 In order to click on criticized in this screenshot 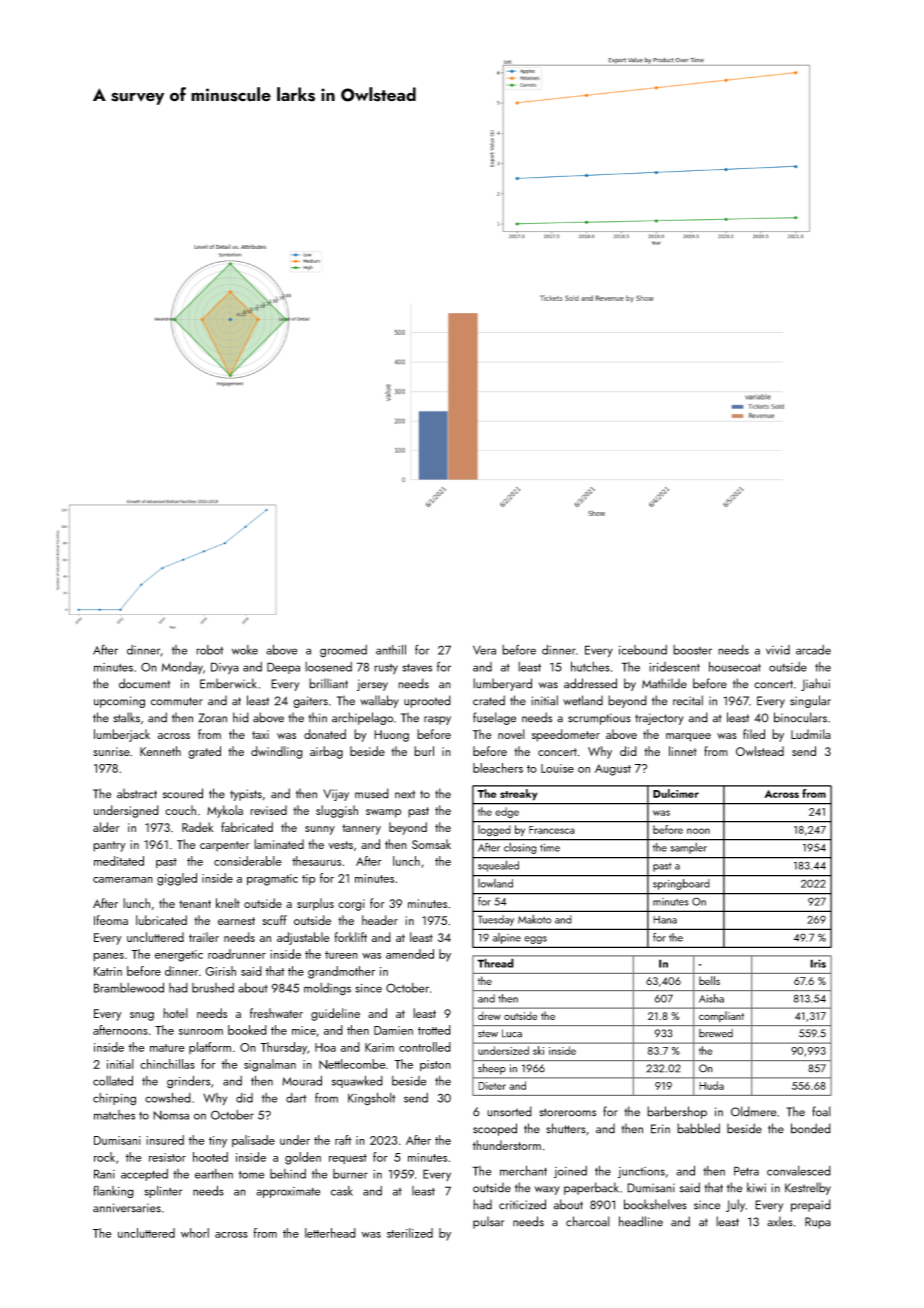, I will do `click(522, 1204)`.
